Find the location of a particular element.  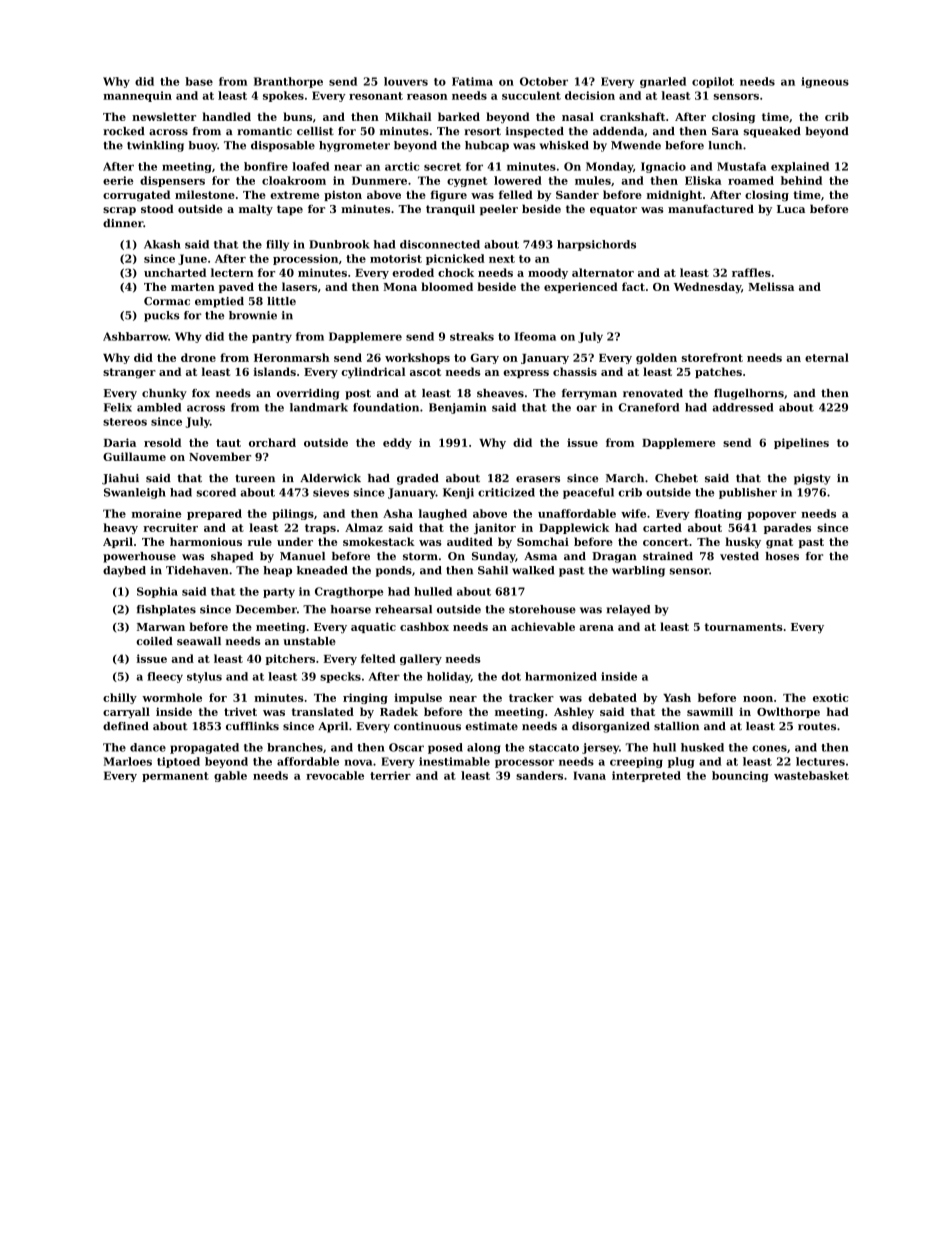

chunky is located at coordinates (164, 394).
